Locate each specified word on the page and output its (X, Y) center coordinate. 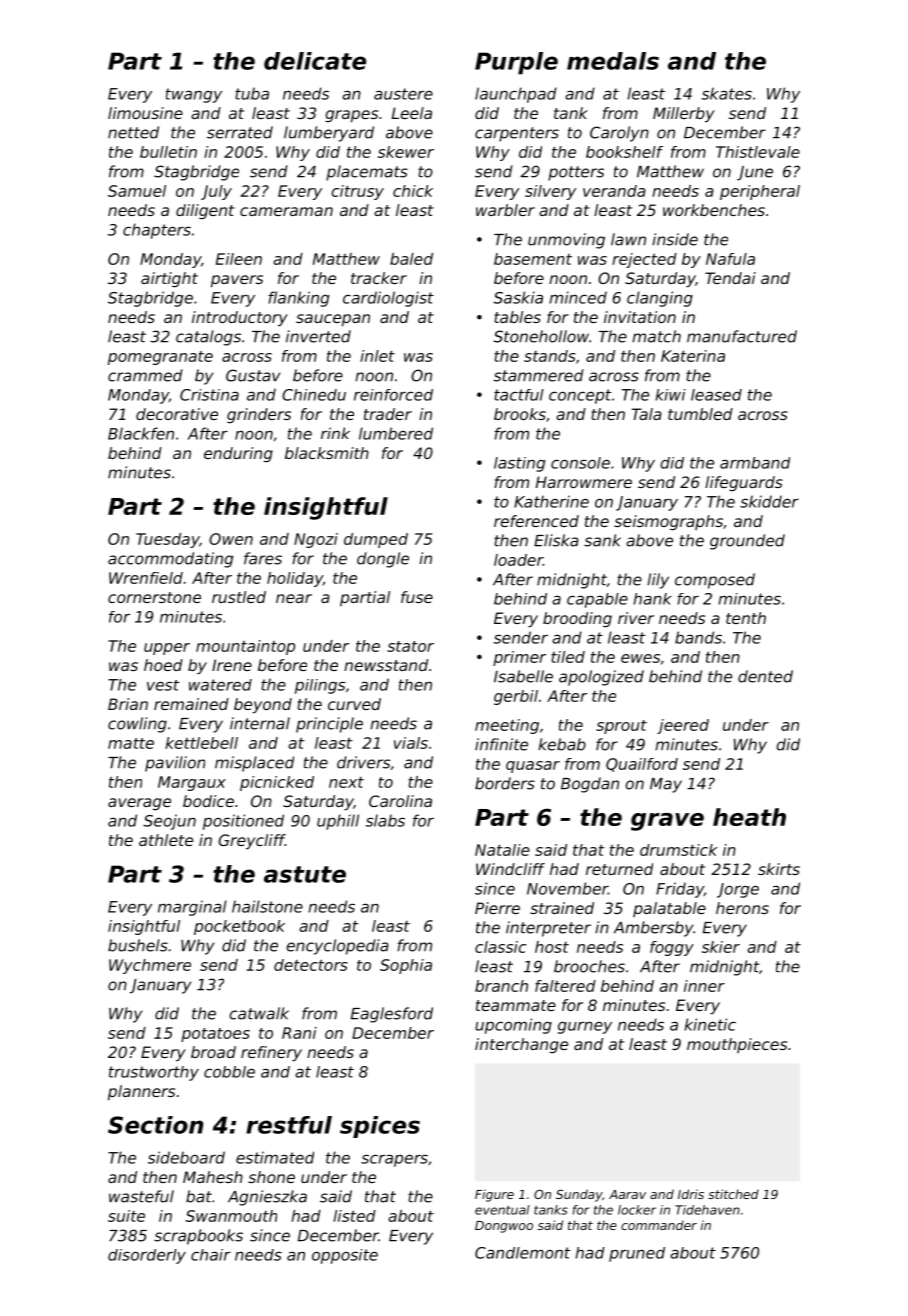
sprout (621, 727)
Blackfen (141, 433)
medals (613, 61)
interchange (521, 1045)
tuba (252, 93)
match (656, 336)
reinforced (393, 395)
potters (576, 173)
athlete (166, 840)
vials (411, 743)
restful (289, 1125)
